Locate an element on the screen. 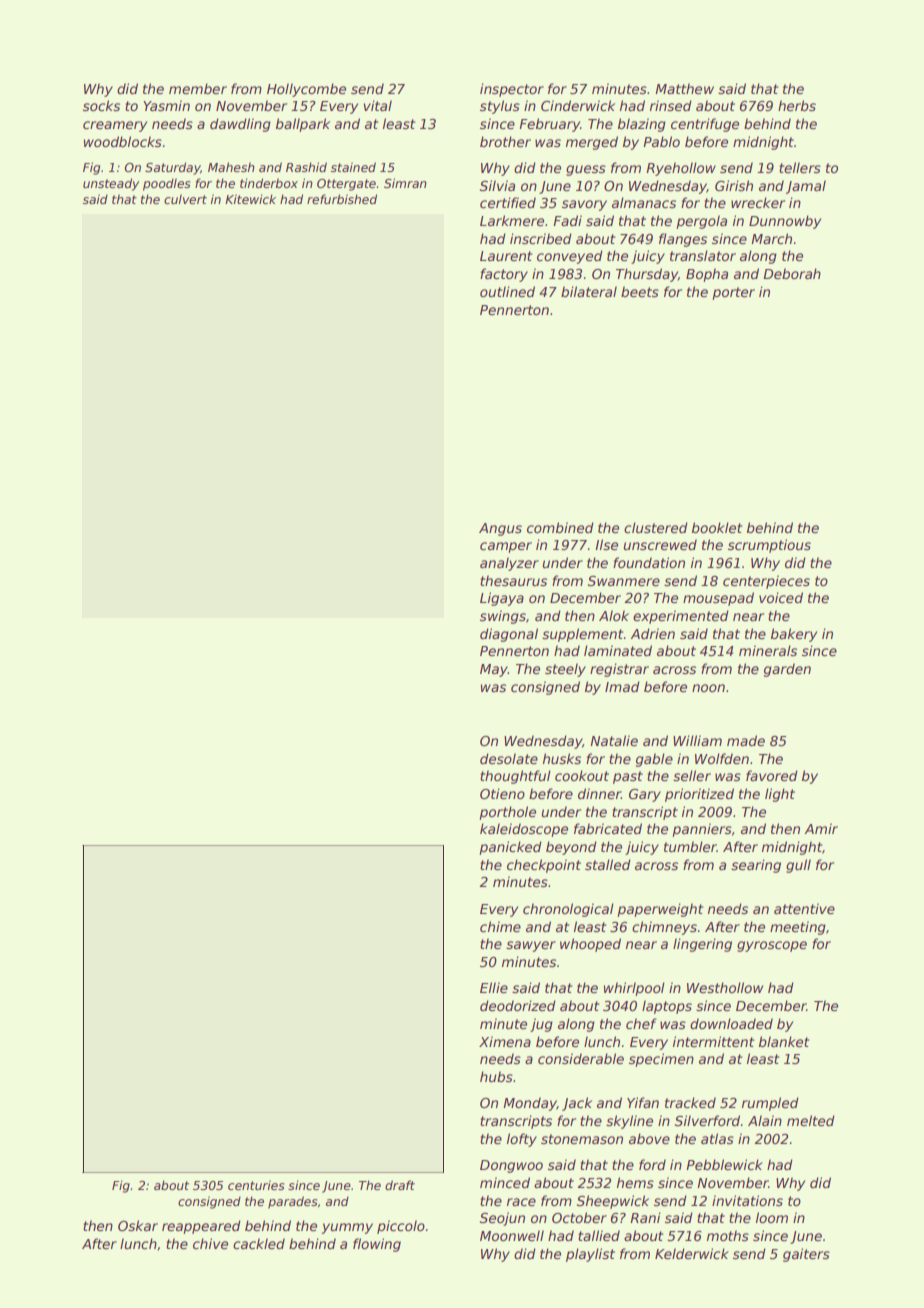 Image resolution: width=924 pixels, height=1308 pixels. desolate is located at coordinates (509, 758).
